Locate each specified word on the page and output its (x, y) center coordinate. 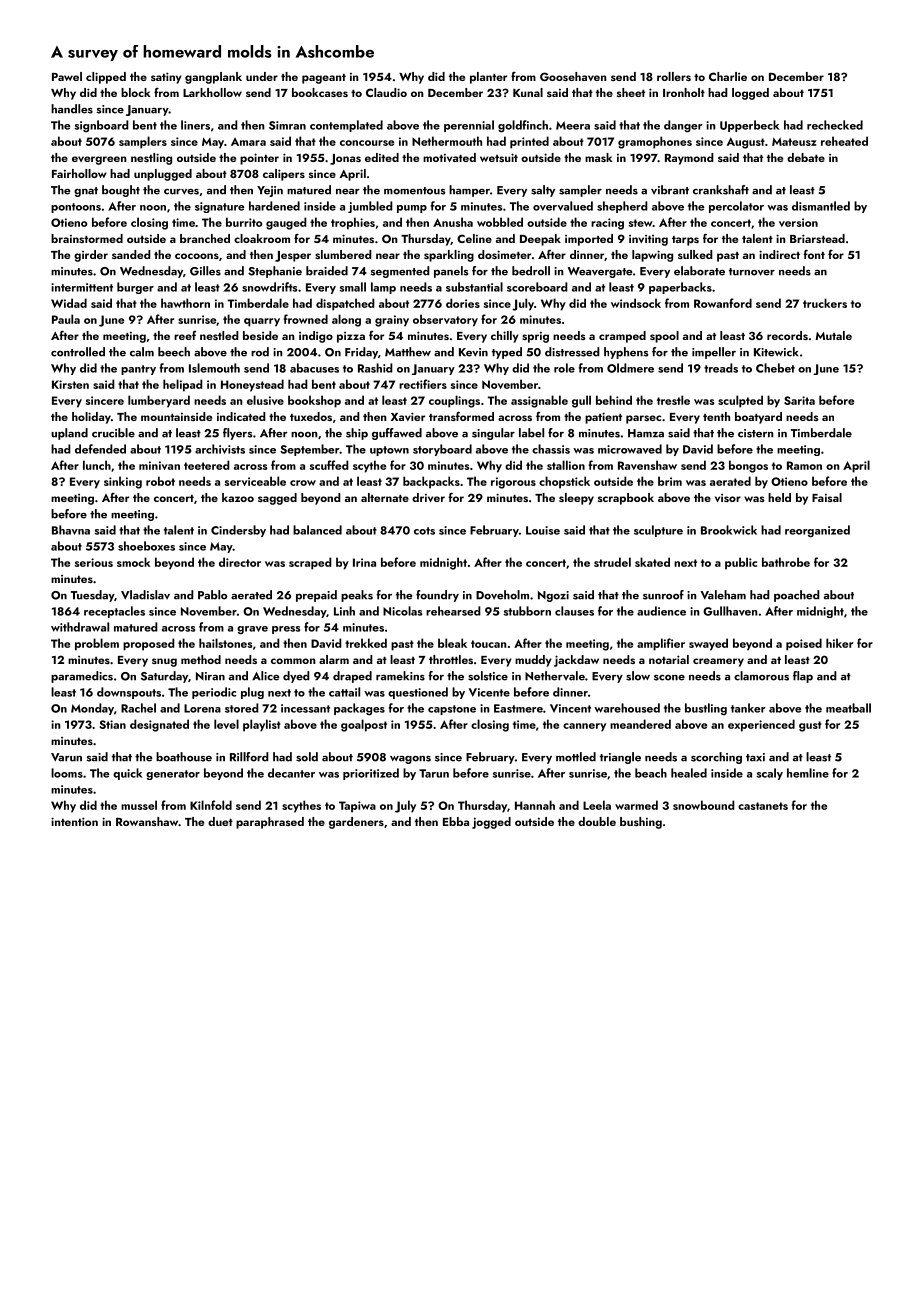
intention (74, 821)
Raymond (689, 159)
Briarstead (817, 238)
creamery (718, 662)
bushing (641, 823)
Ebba (456, 821)
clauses (574, 611)
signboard (101, 126)
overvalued (563, 206)
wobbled (500, 222)
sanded (131, 254)
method (201, 659)
